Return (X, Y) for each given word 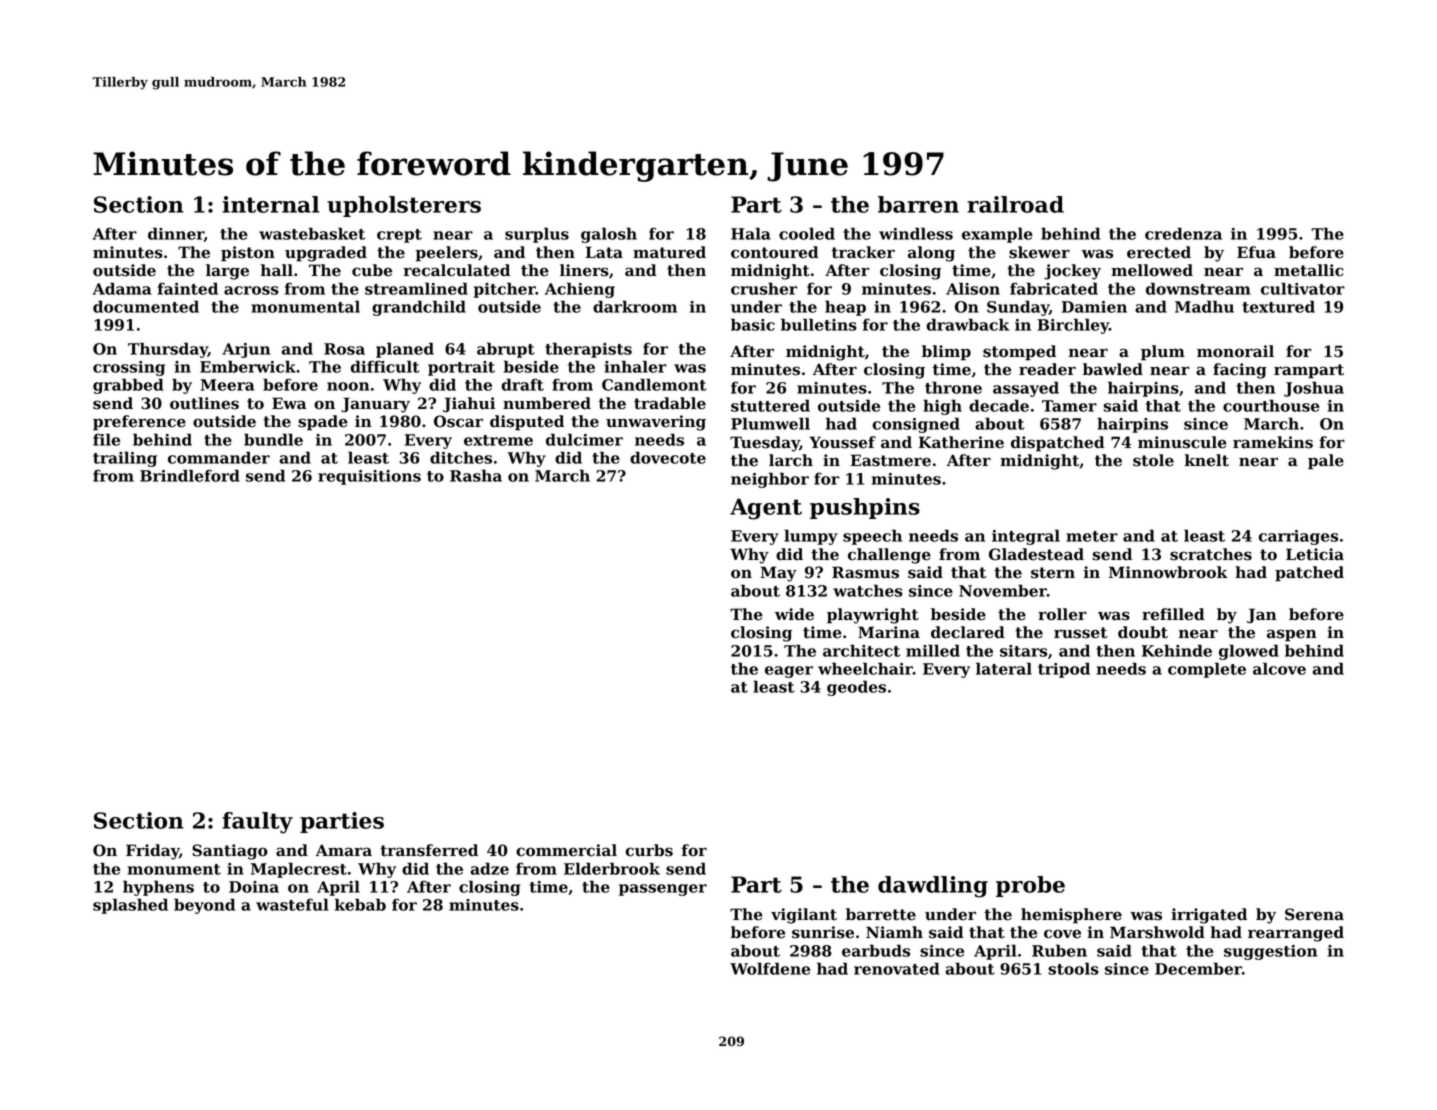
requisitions (369, 477)
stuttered (770, 405)
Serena (1314, 914)
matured (669, 252)
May (778, 574)
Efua (1256, 252)
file (106, 439)
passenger (663, 890)
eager (789, 672)
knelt (1207, 460)
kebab (360, 904)
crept (399, 236)
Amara (344, 850)
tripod (1064, 670)
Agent (766, 509)
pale (1326, 462)
